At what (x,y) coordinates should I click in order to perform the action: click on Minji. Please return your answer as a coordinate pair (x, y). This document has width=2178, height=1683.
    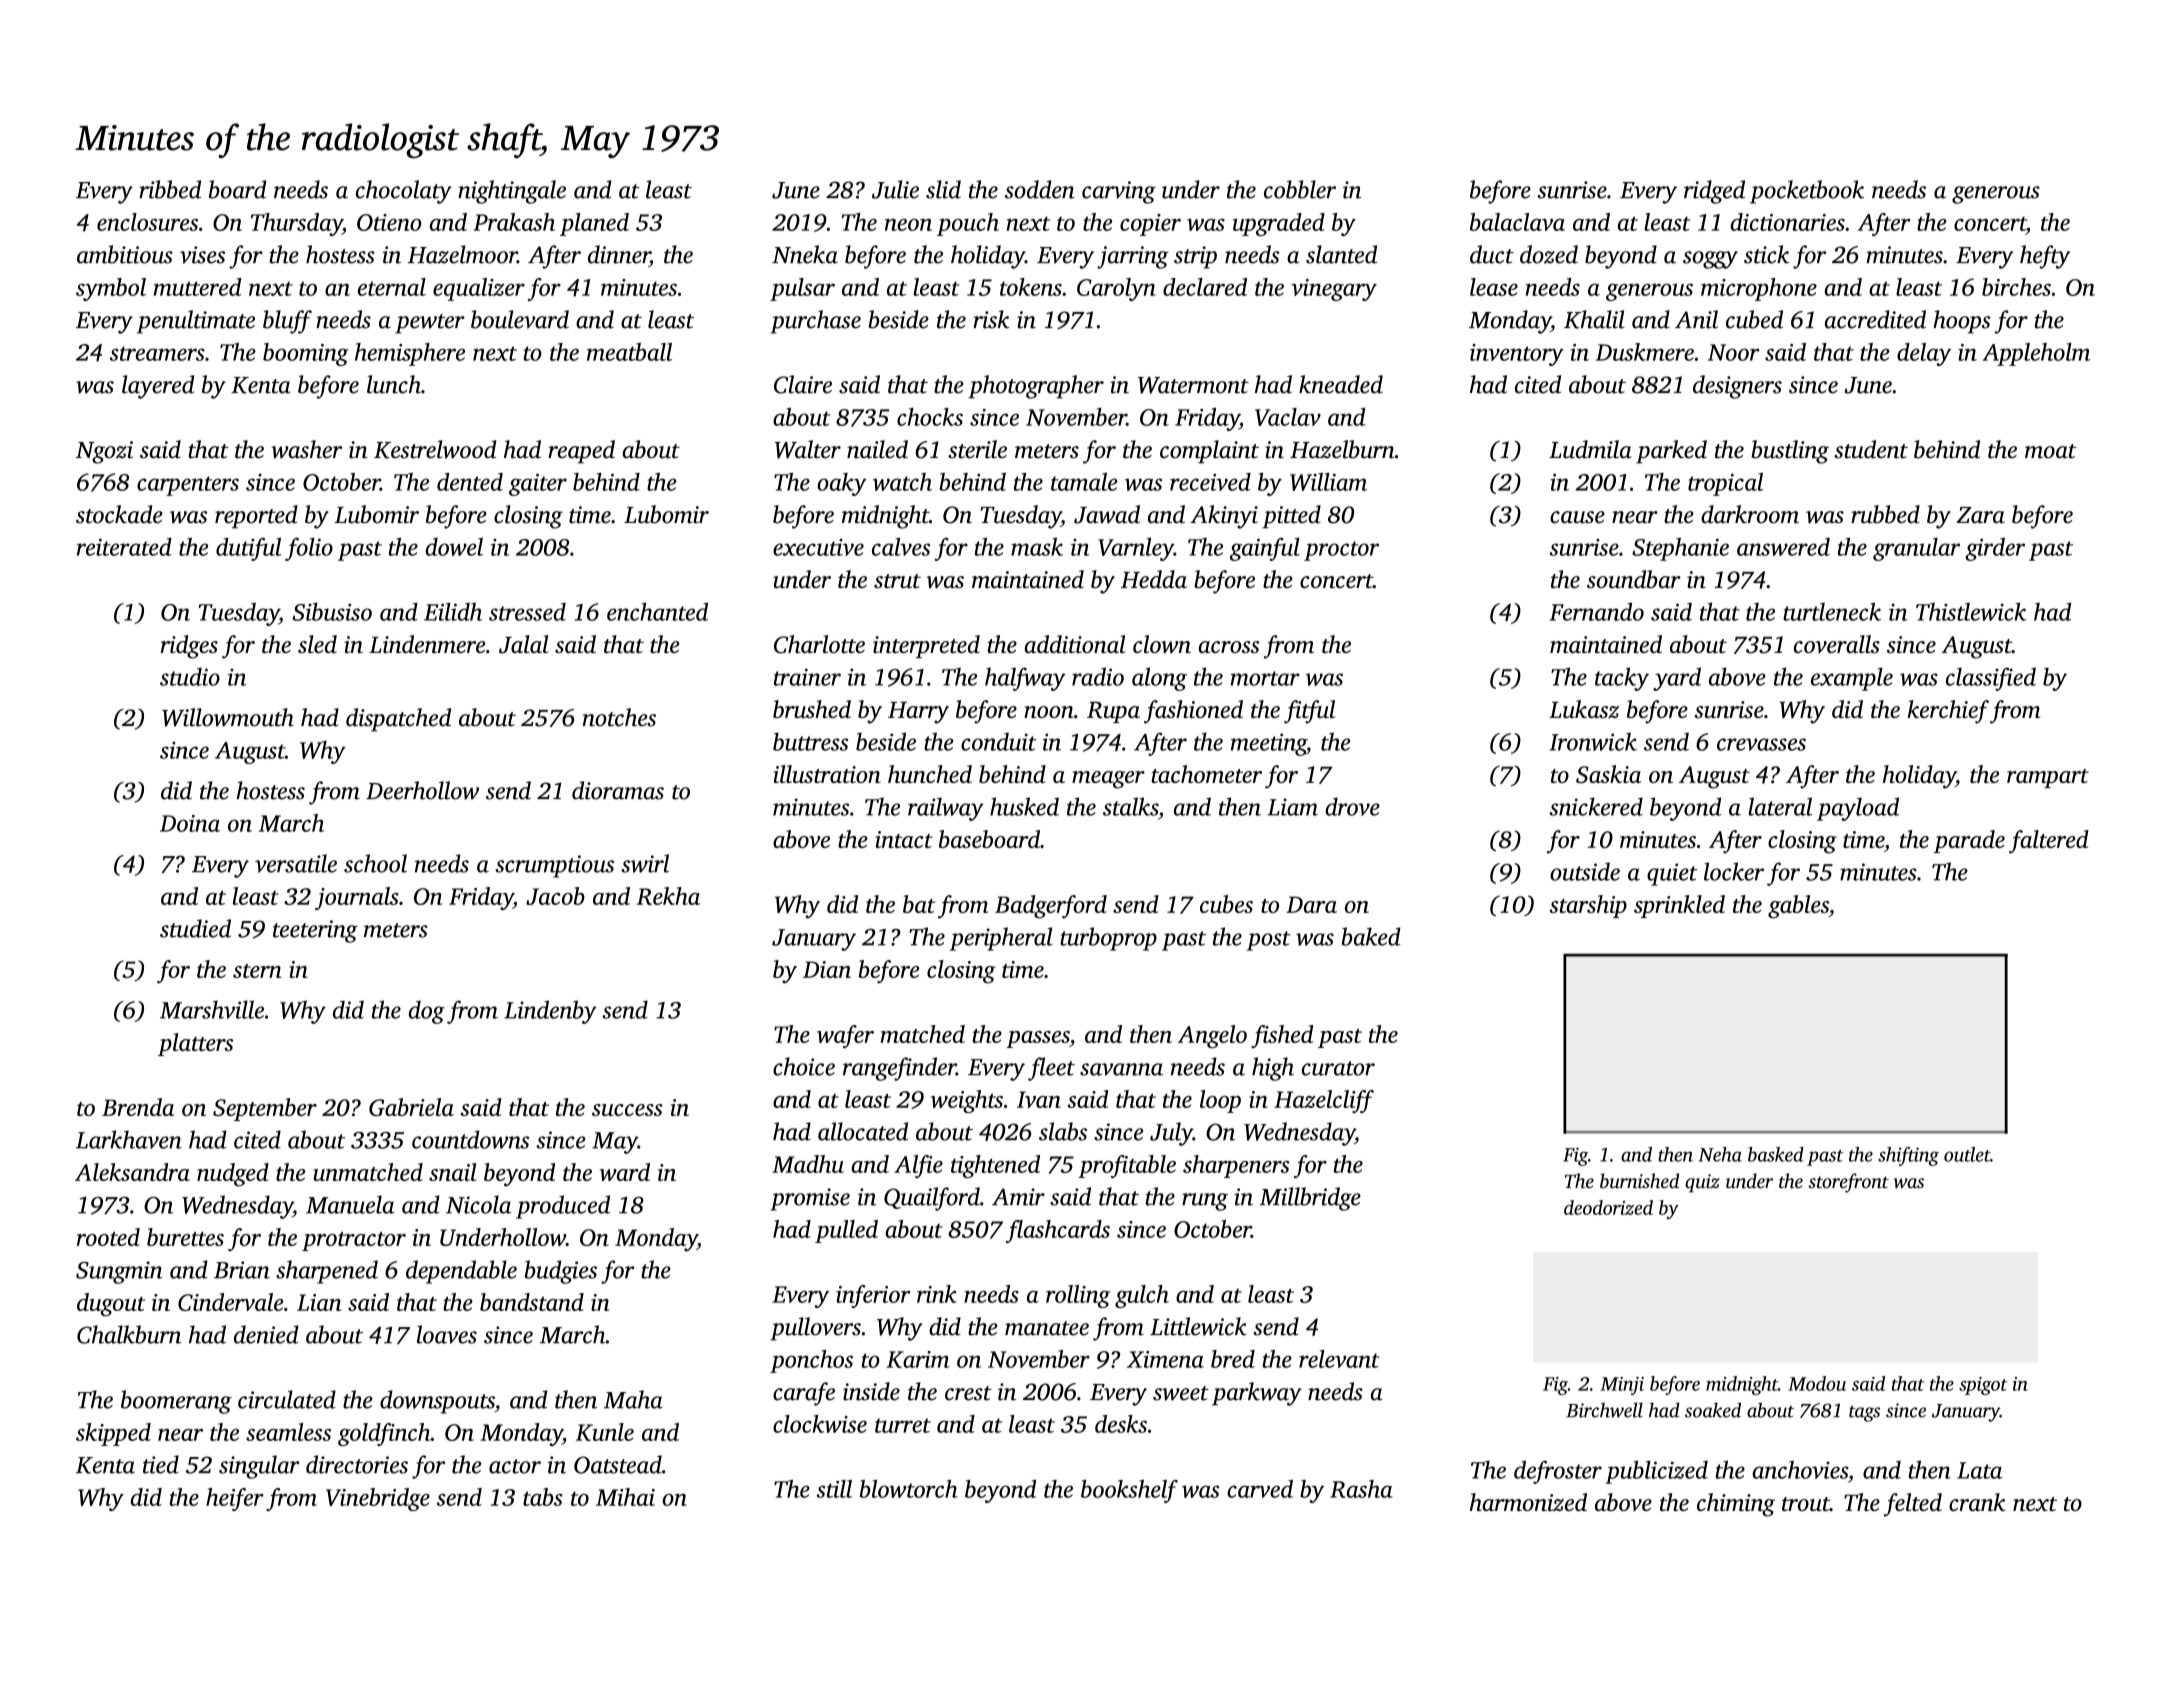
    Looking at the image, I should click on (1622, 1386).
